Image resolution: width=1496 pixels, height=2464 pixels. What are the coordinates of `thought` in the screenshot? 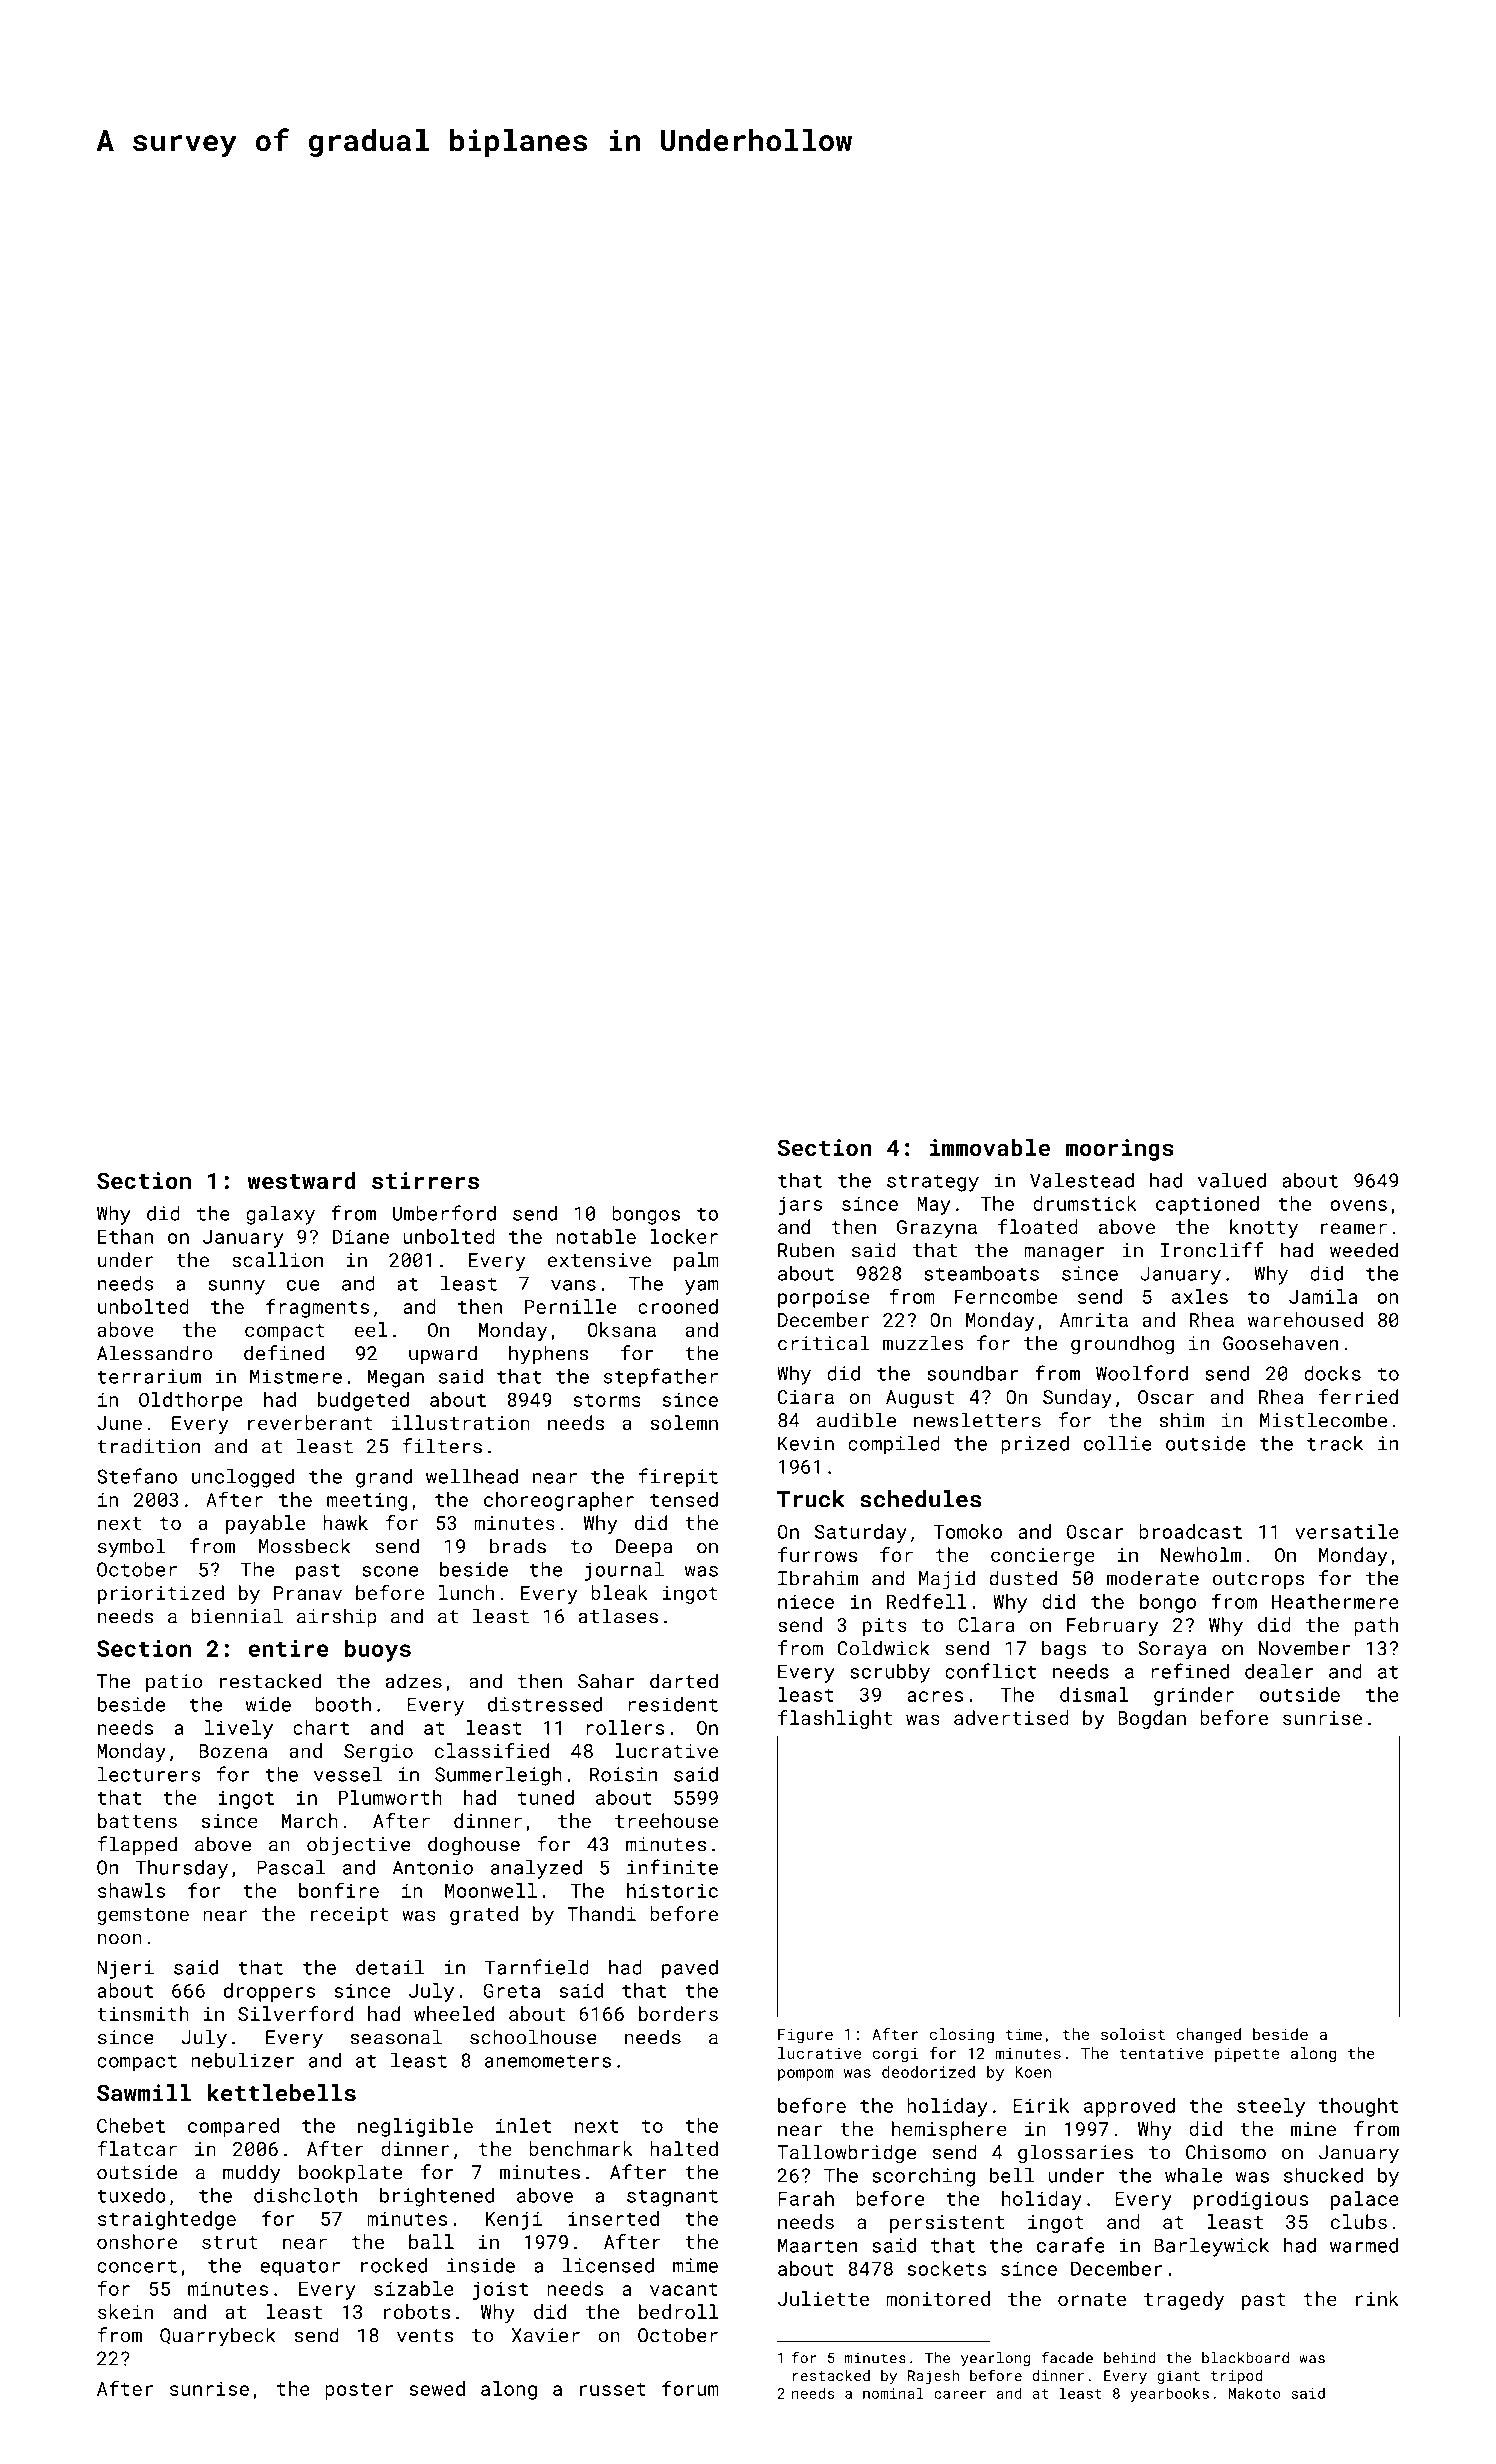 It's located at (1358, 2107).
